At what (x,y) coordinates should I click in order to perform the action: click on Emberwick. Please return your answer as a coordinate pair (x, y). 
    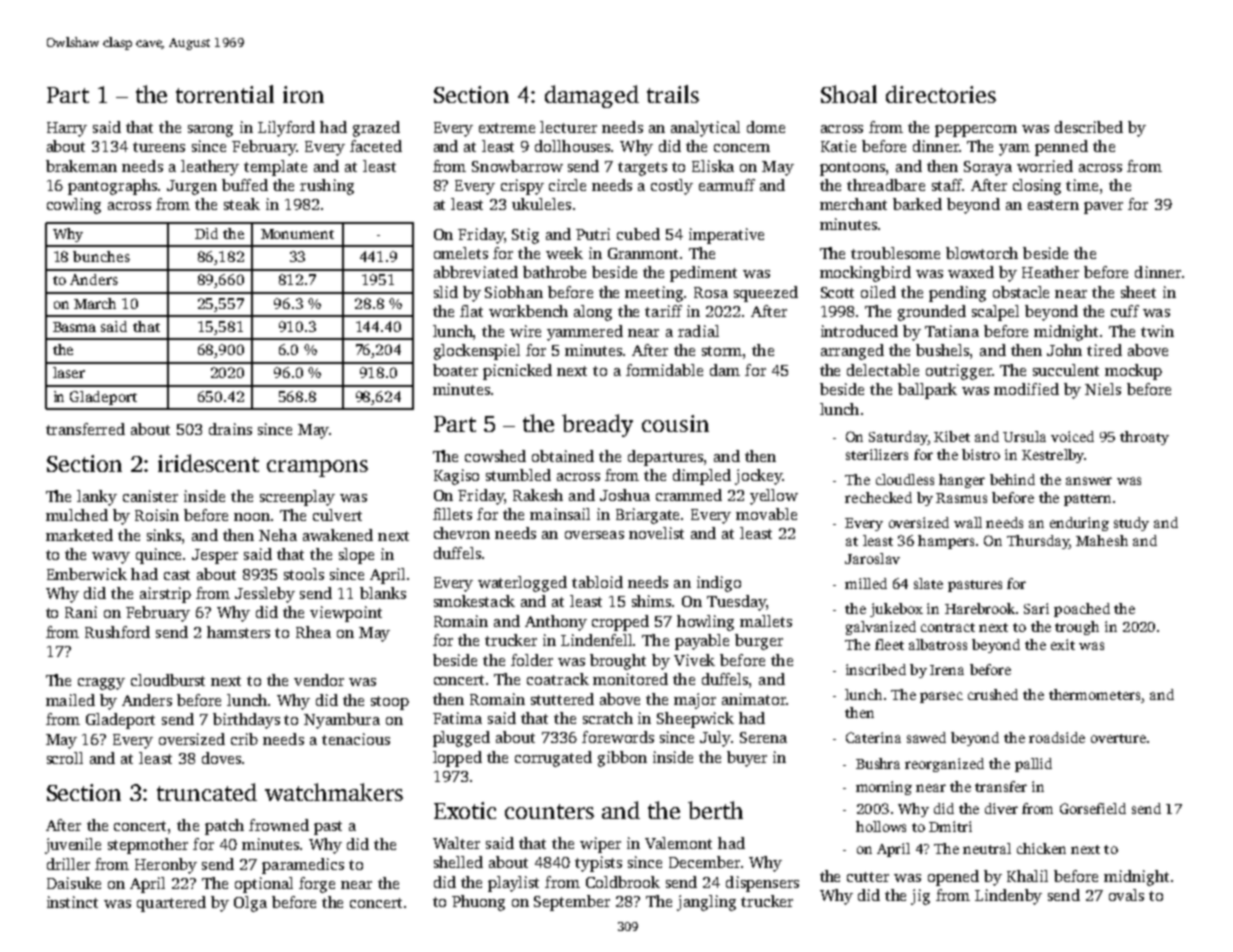
    Looking at the image, I should click on (87, 574).
